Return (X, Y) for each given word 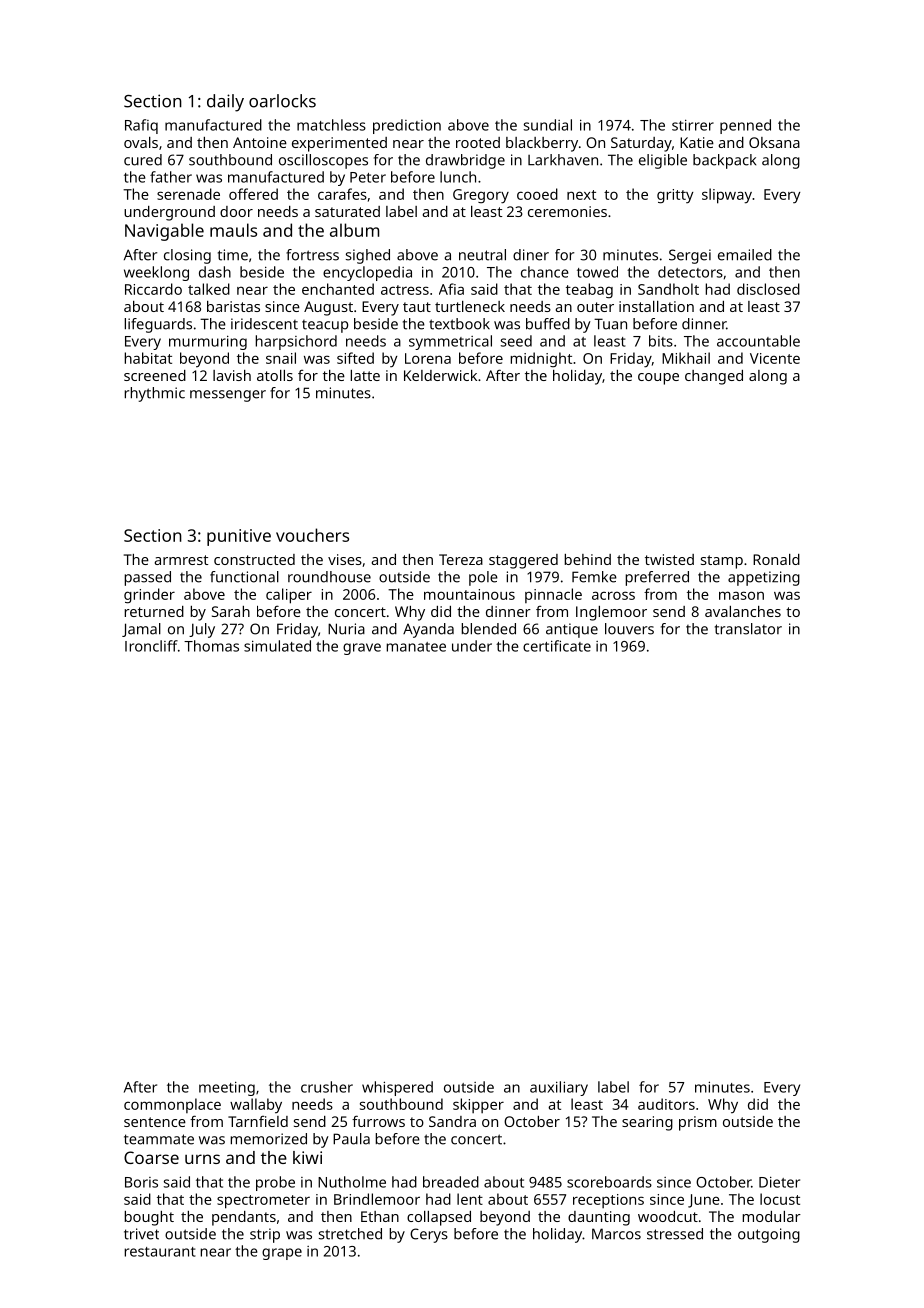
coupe (658, 379)
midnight (541, 360)
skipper (478, 1105)
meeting (227, 1088)
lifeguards (158, 325)
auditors (666, 1104)
